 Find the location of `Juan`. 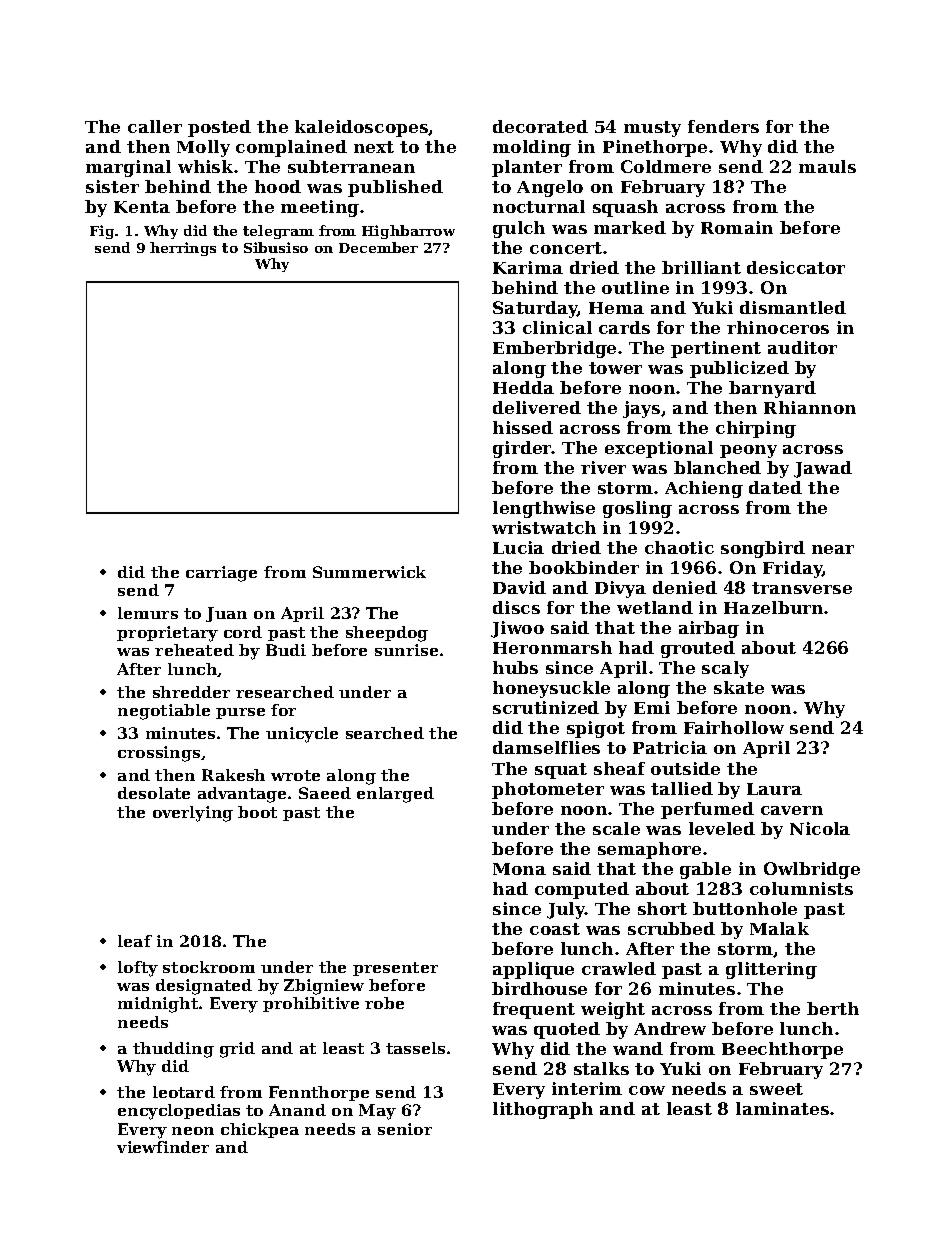

Juan is located at coordinates (226, 614).
